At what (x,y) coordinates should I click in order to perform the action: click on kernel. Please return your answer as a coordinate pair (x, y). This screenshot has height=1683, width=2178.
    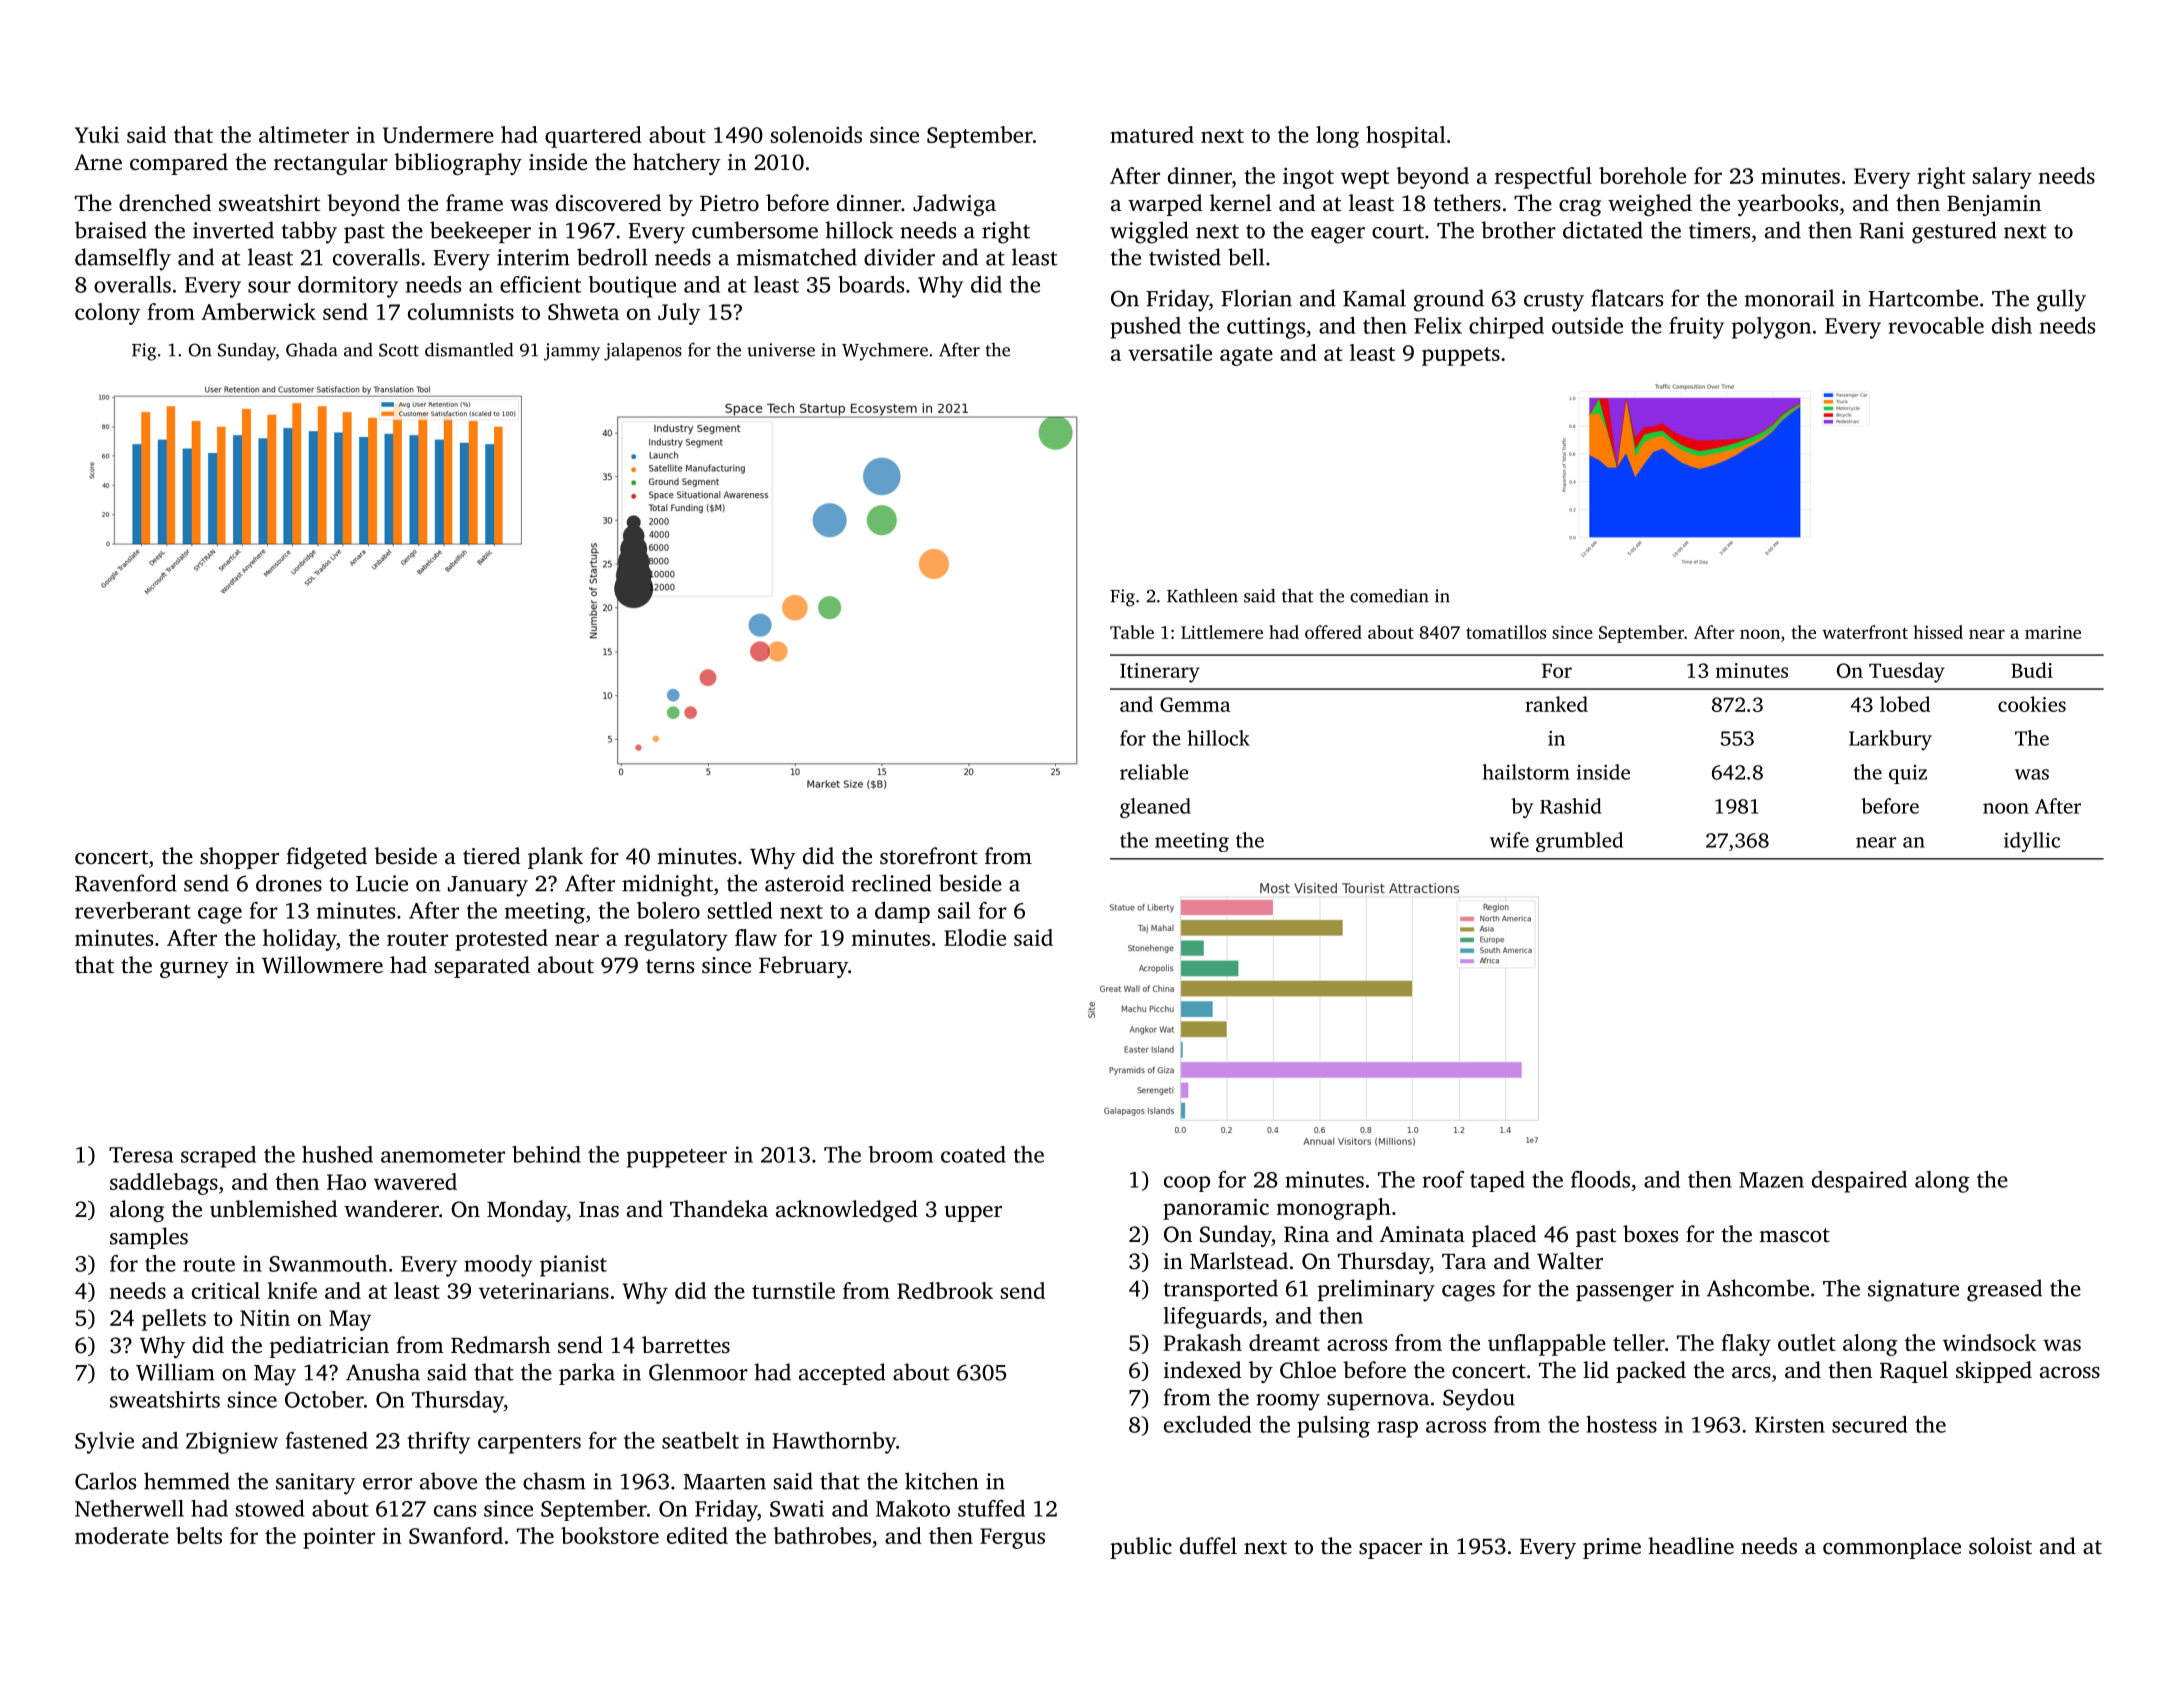
    Looking at the image, I should click on (1241, 203).
